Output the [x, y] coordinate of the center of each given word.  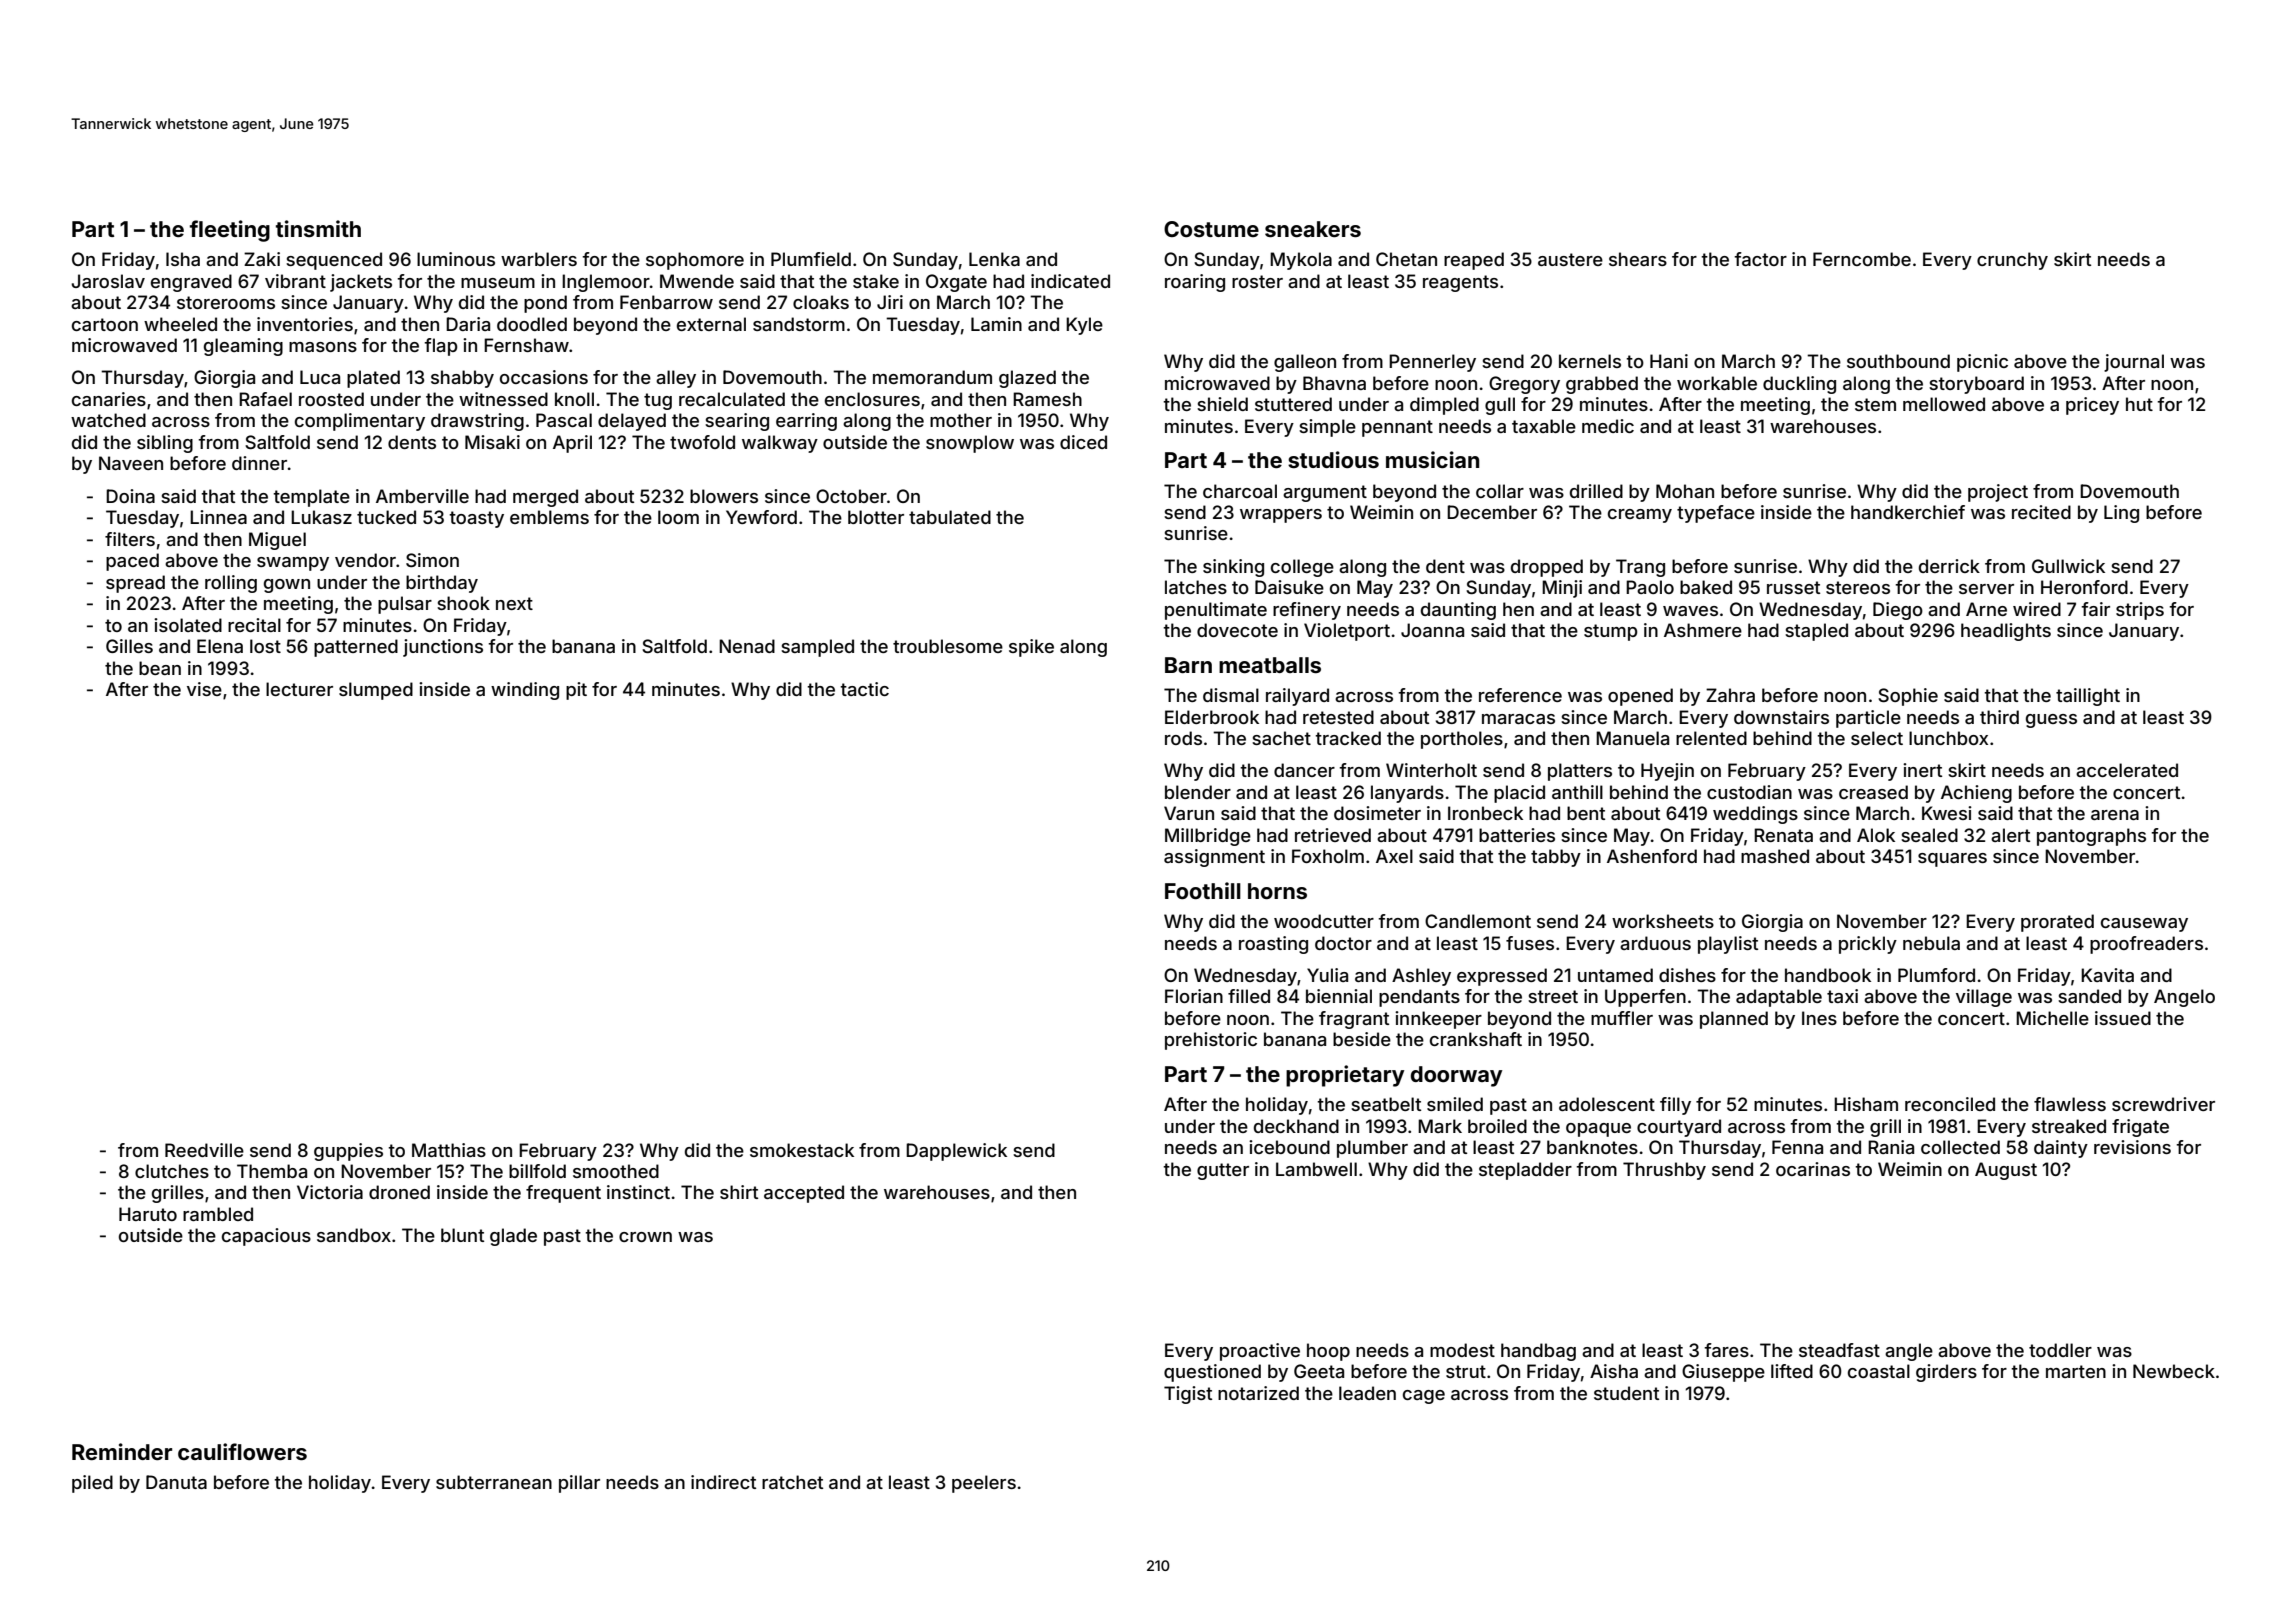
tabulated [950, 517]
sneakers [1313, 229]
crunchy [2012, 261]
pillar [579, 1484]
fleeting [230, 231]
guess [2051, 721]
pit [576, 691]
